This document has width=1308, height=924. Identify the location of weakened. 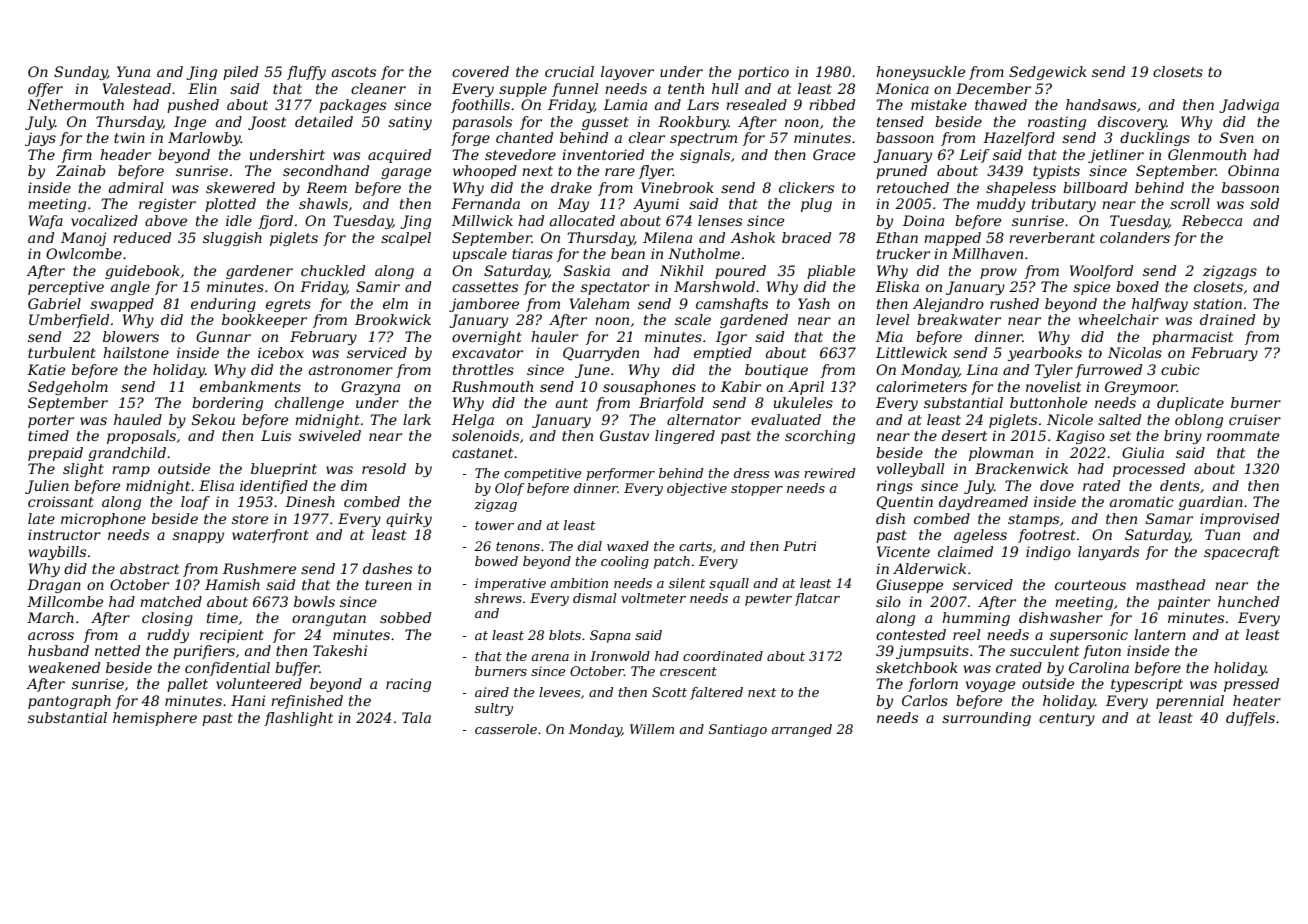
(64, 667).
